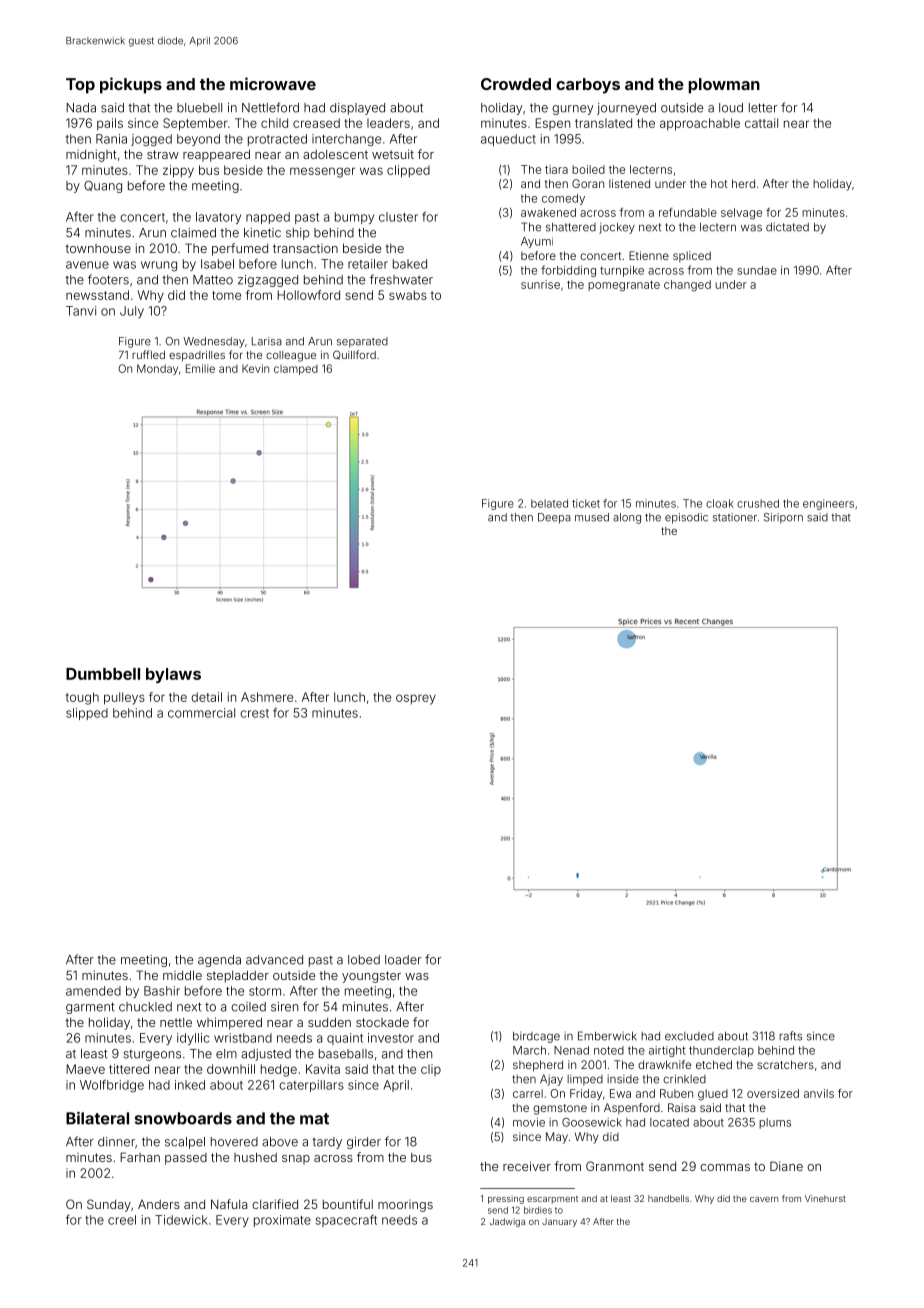  I want to click on Deepa, so click(554, 518).
